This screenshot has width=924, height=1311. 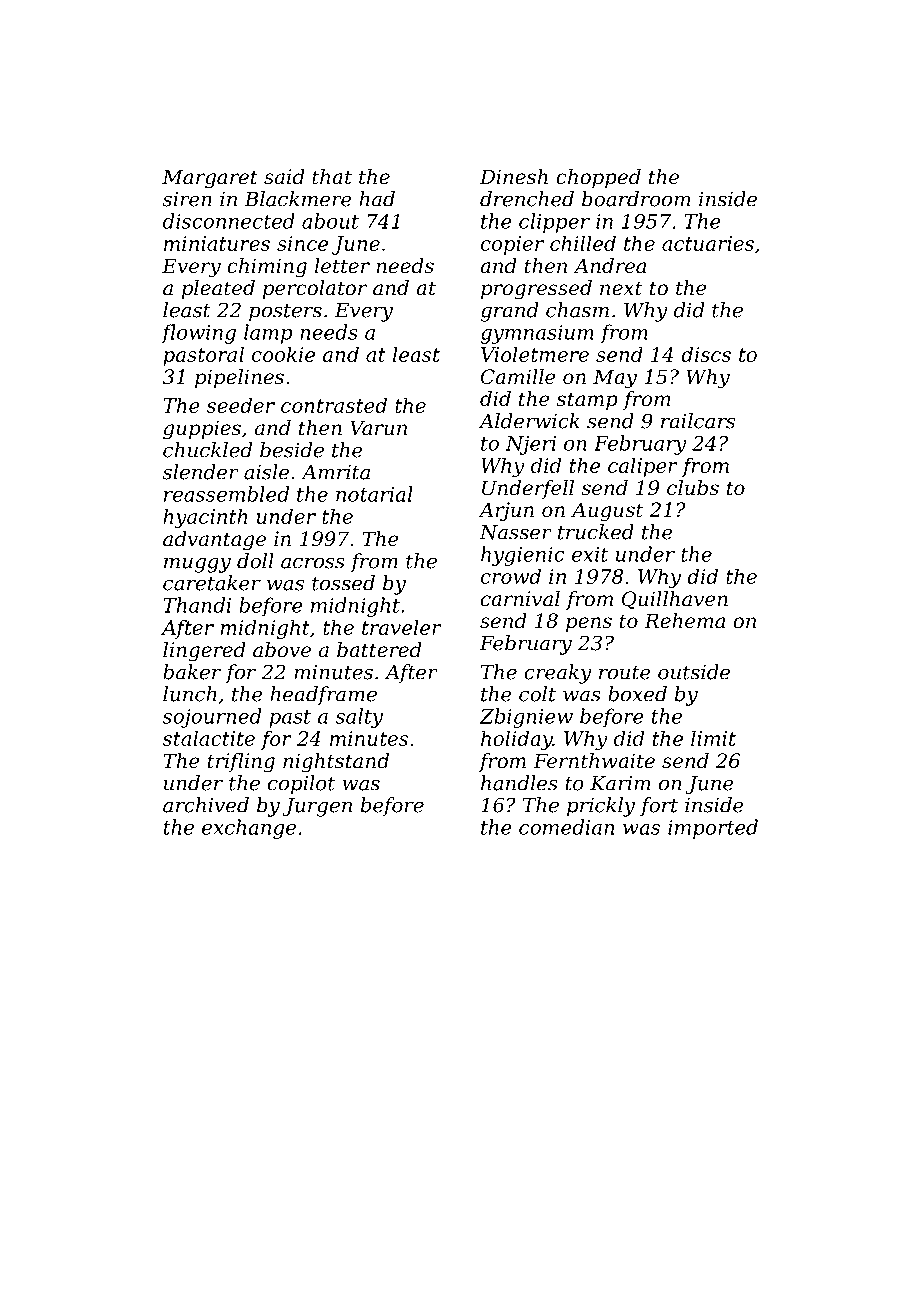 I want to click on Amrita, so click(x=335, y=472).
